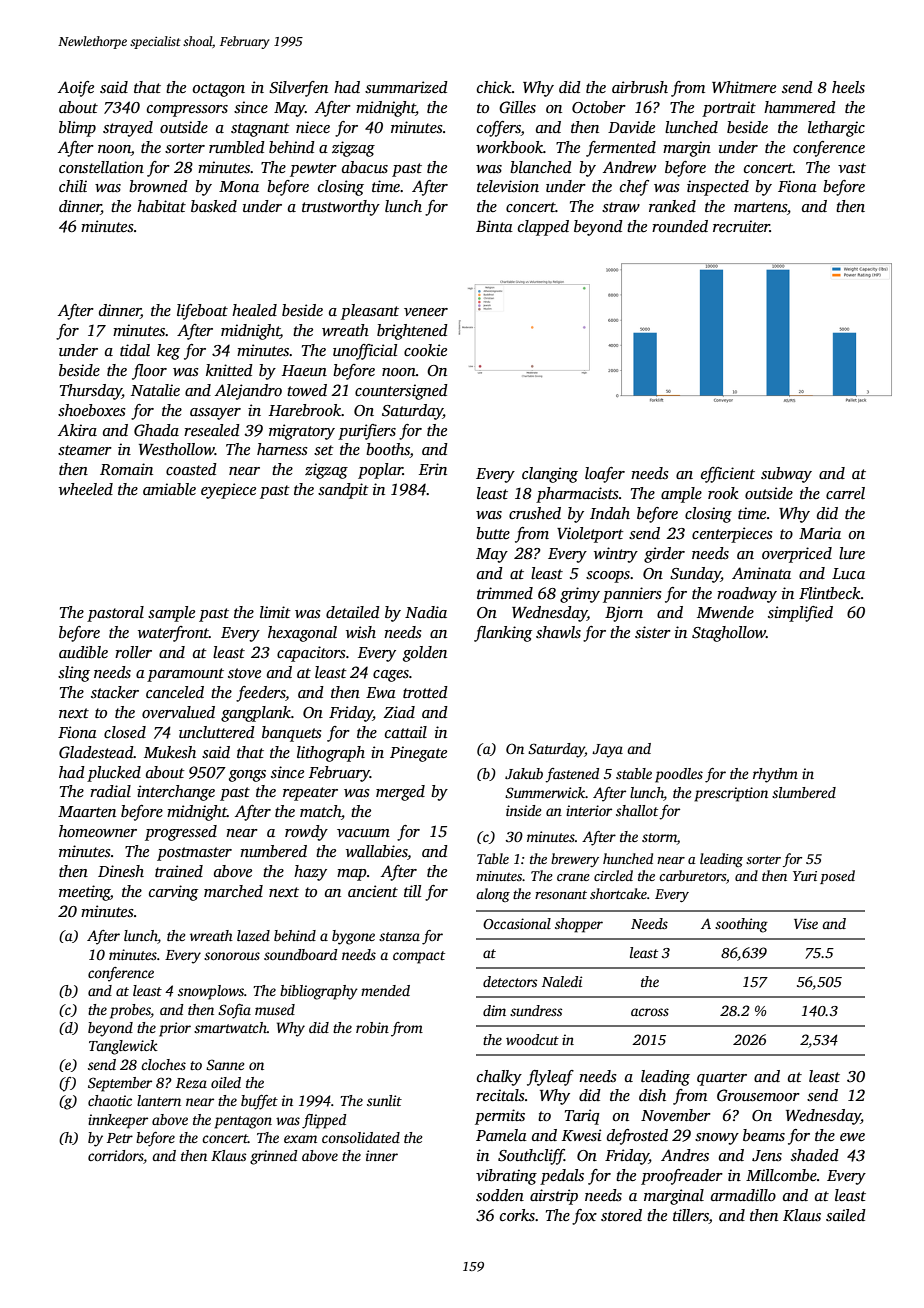  Describe the element at coordinates (741, 226) in the screenshot. I see `recruiter` at that location.
